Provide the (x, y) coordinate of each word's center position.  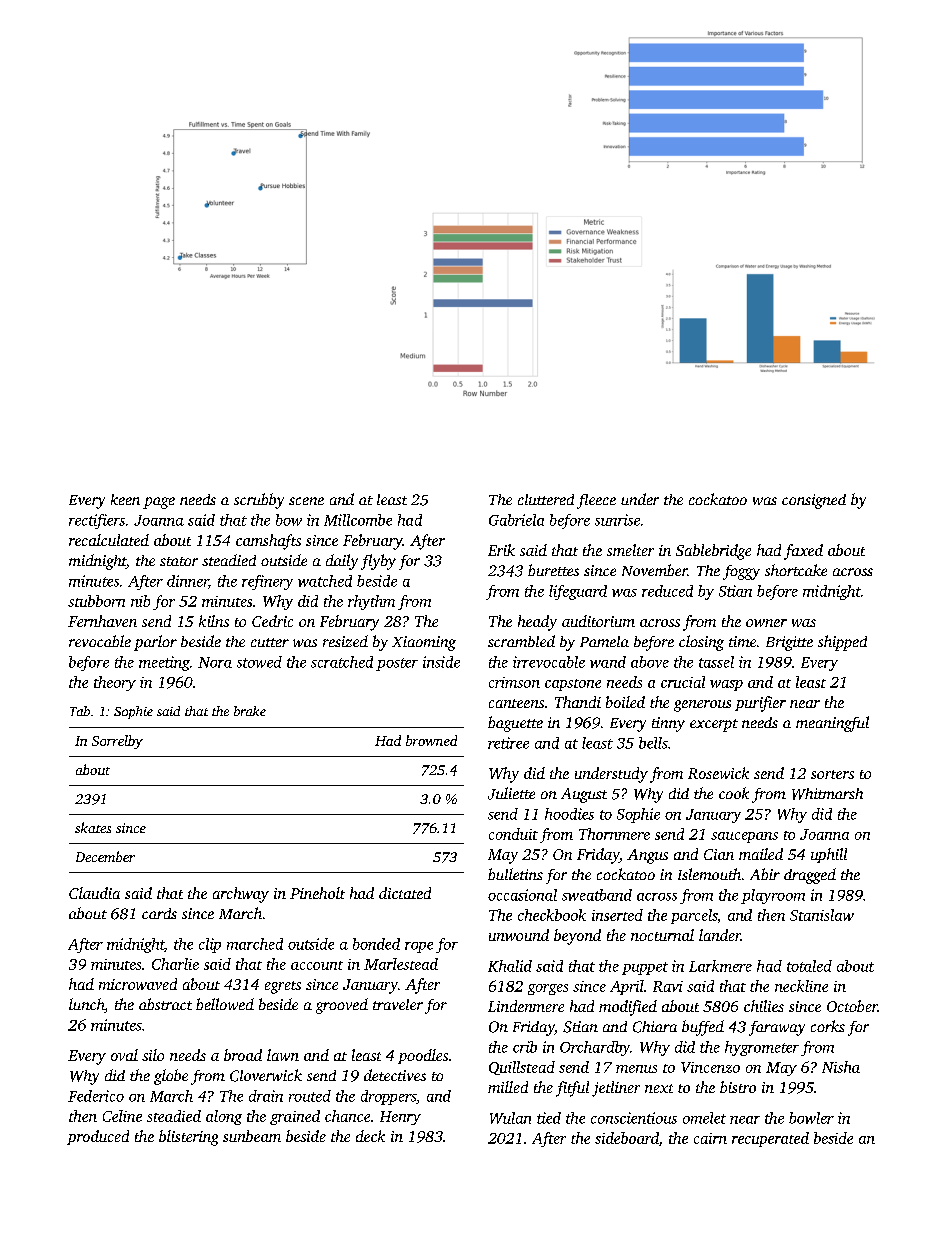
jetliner (616, 1089)
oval (124, 1055)
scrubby (259, 501)
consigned (814, 501)
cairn (710, 1138)
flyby (378, 562)
